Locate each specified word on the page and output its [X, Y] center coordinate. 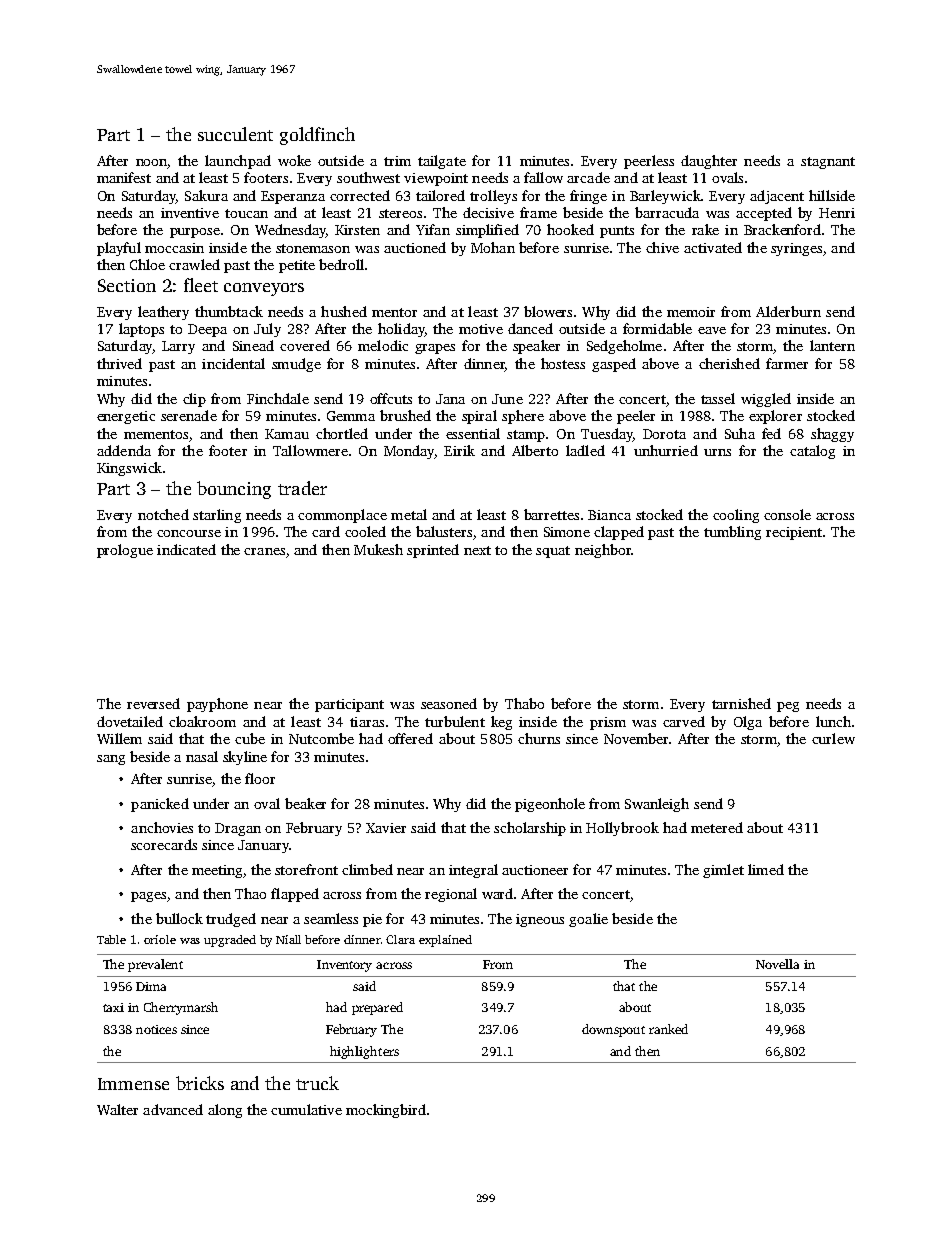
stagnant [828, 163]
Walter [117, 1109]
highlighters [364, 1052]
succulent [235, 134]
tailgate [442, 162]
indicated [186, 549]
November [636, 738]
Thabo [524, 703]
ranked [668, 1029]
